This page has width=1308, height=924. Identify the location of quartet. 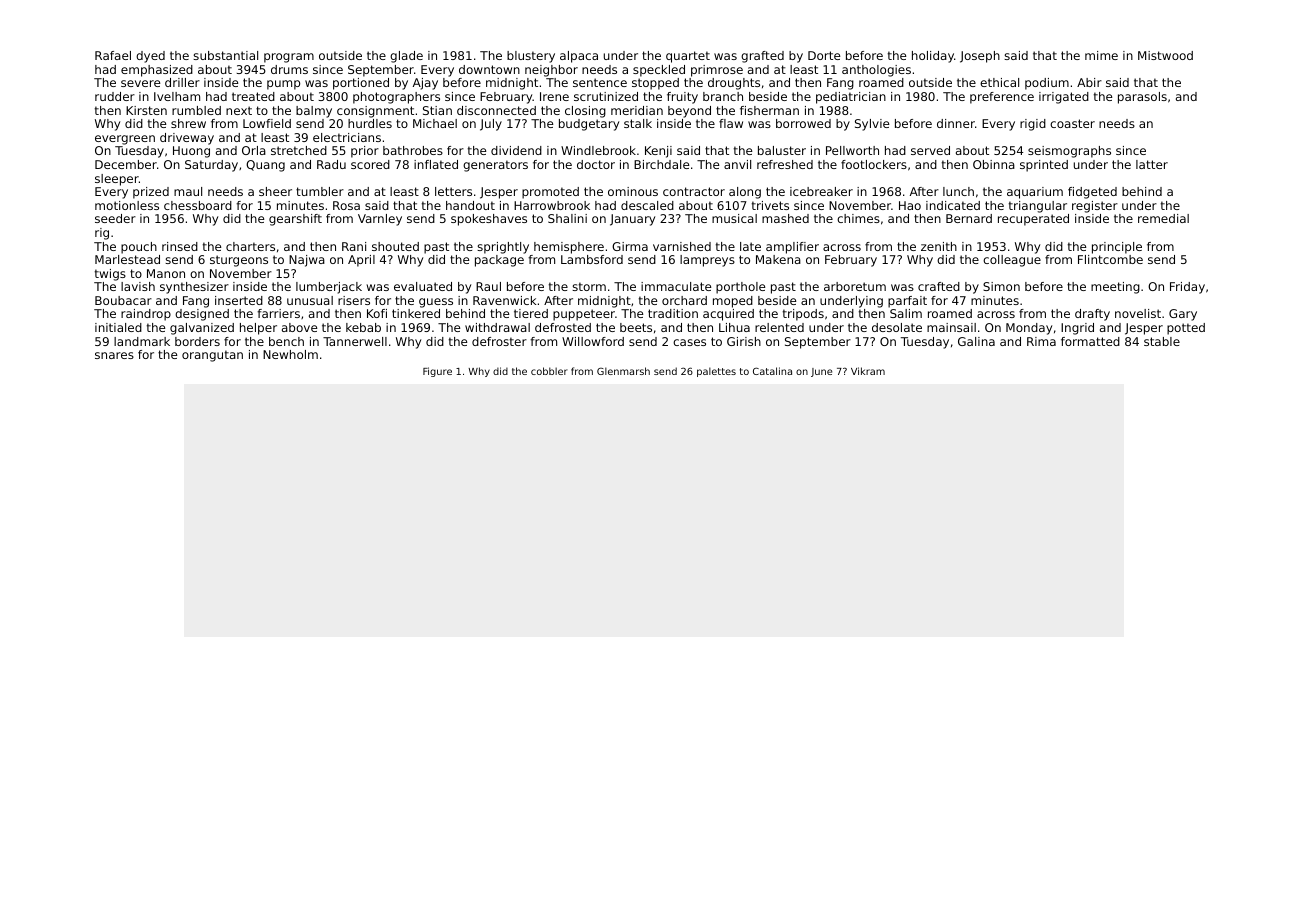
(688, 57).
